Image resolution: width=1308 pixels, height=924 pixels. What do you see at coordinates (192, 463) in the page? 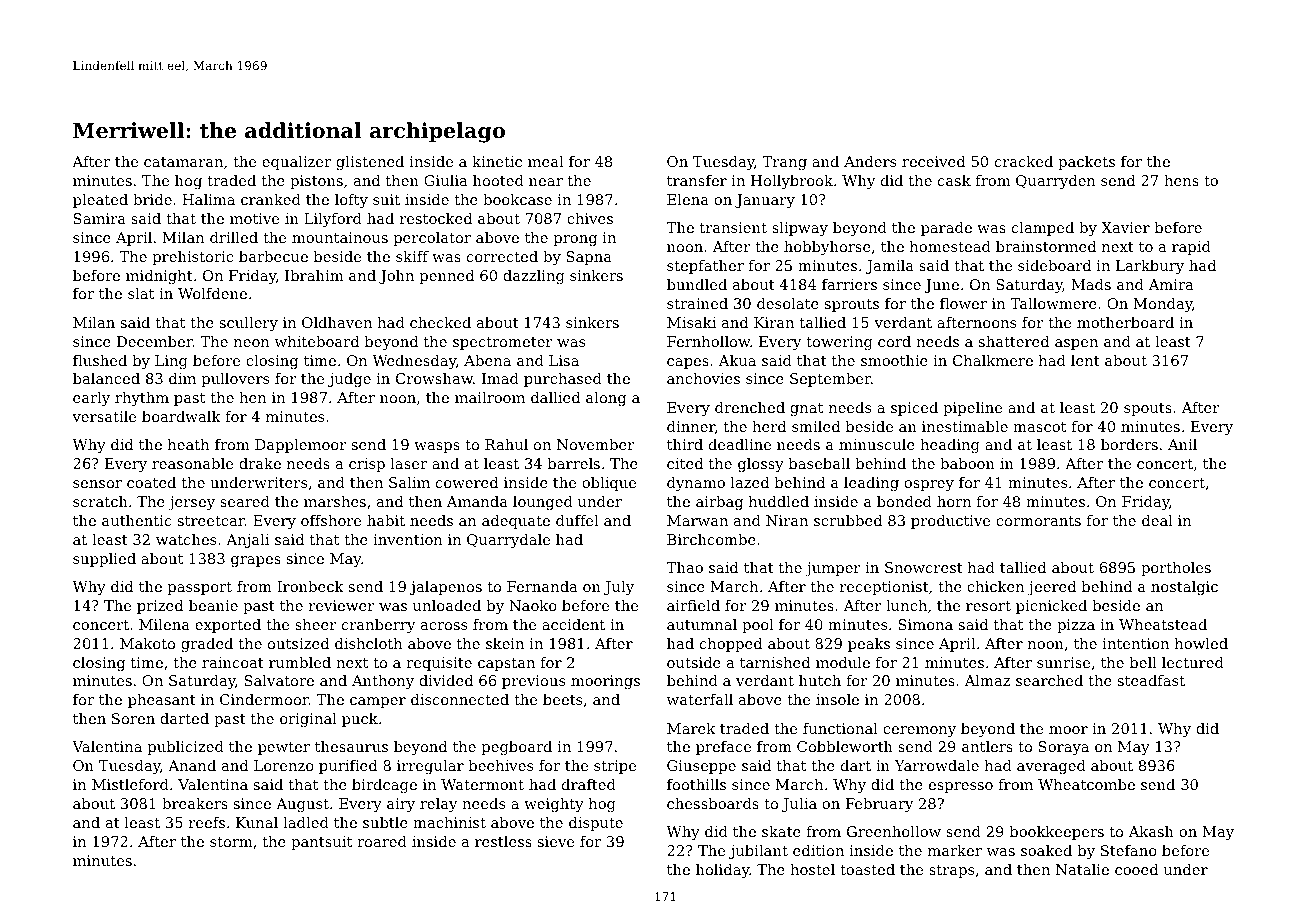
I see `reasonable` at bounding box center [192, 463].
